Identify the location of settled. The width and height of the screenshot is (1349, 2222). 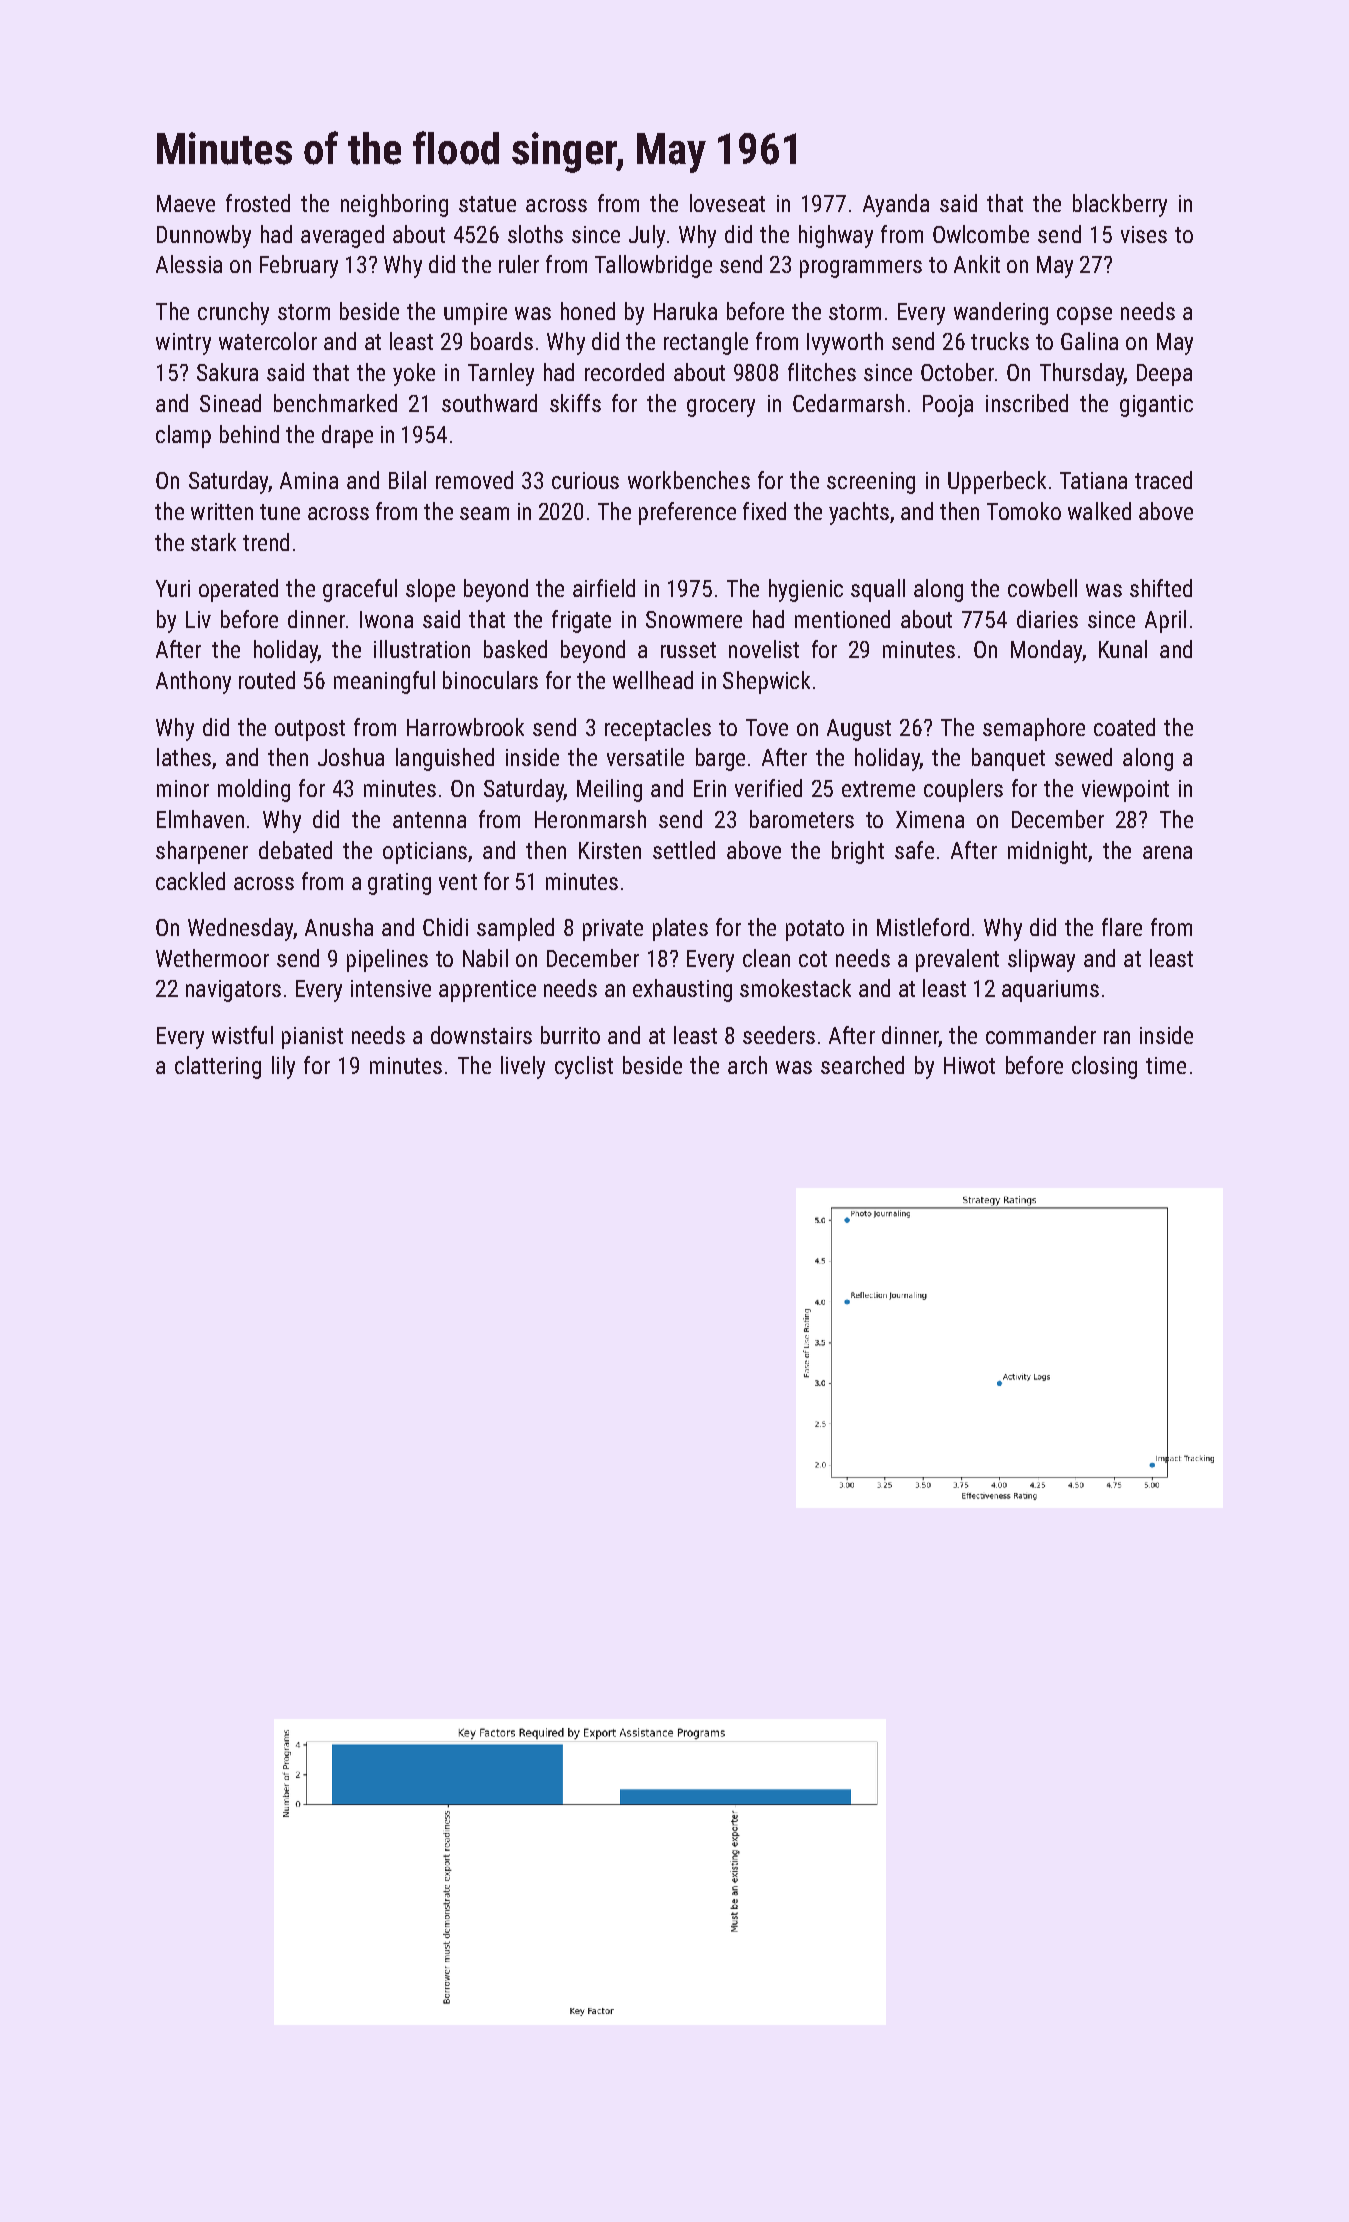
(684, 850).
